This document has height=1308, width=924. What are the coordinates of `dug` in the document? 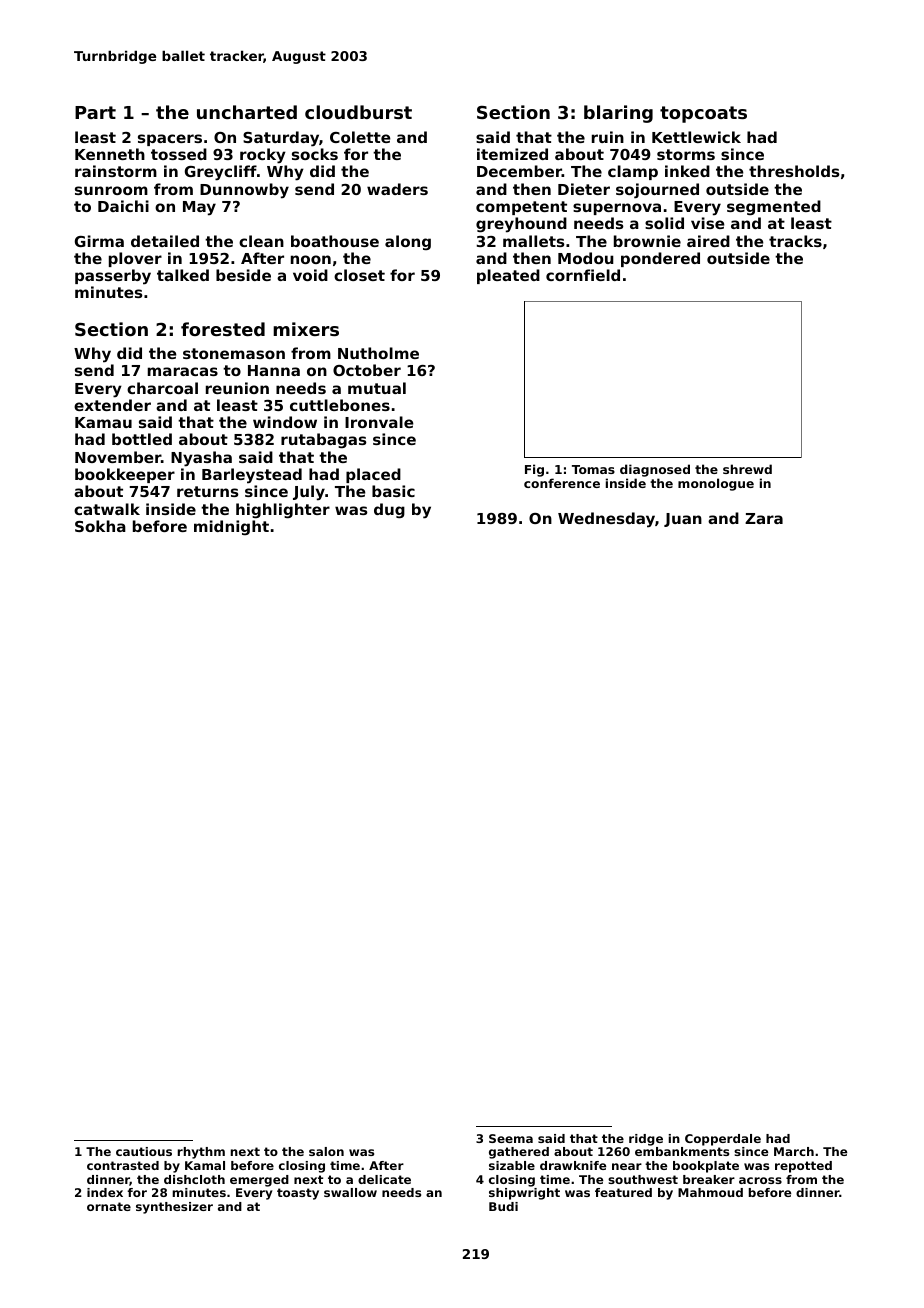 It's located at (389, 511).
